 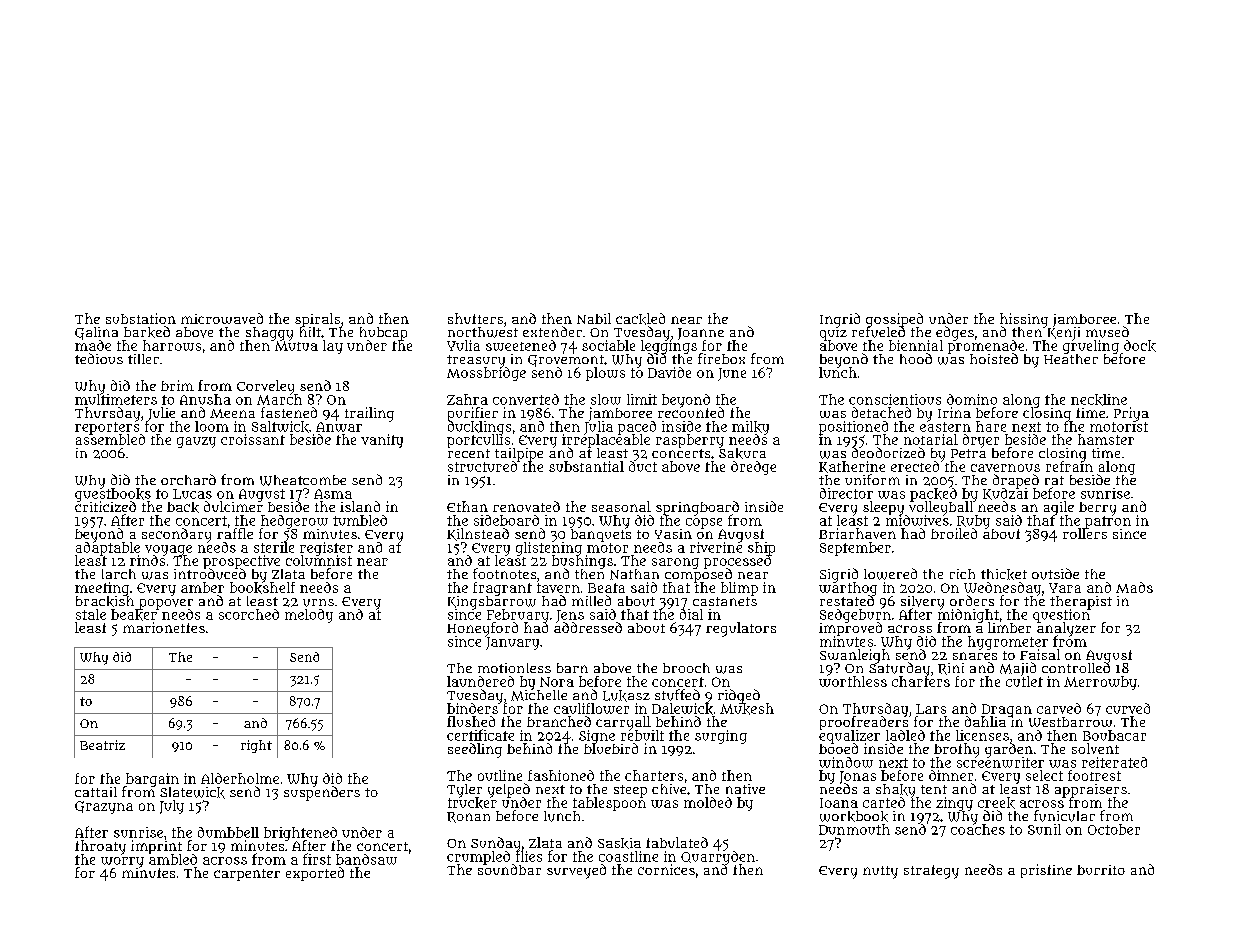 What do you see at coordinates (96, 333) in the screenshot?
I see `Galina` at bounding box center [96, 333].
